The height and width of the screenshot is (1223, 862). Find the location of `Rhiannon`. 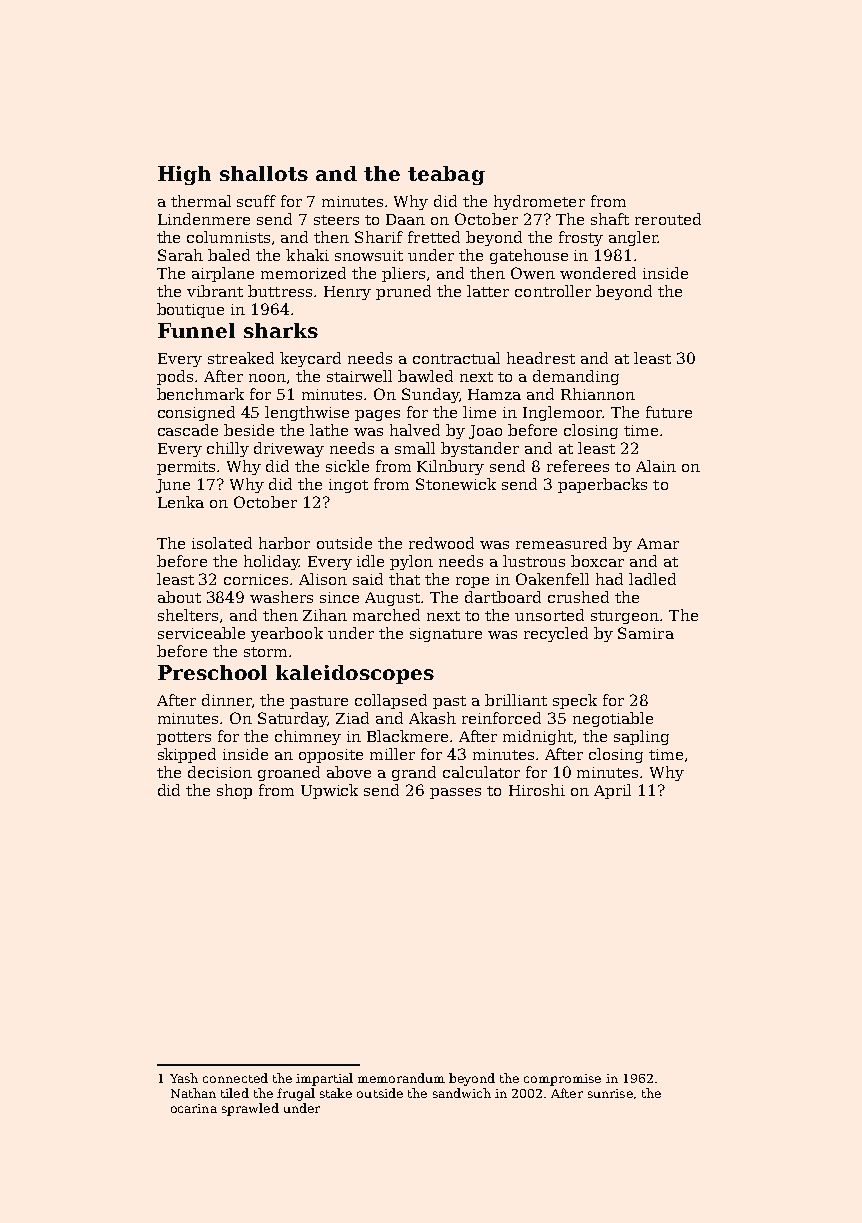

Rhiannon is located at coordinates (598, 394).
